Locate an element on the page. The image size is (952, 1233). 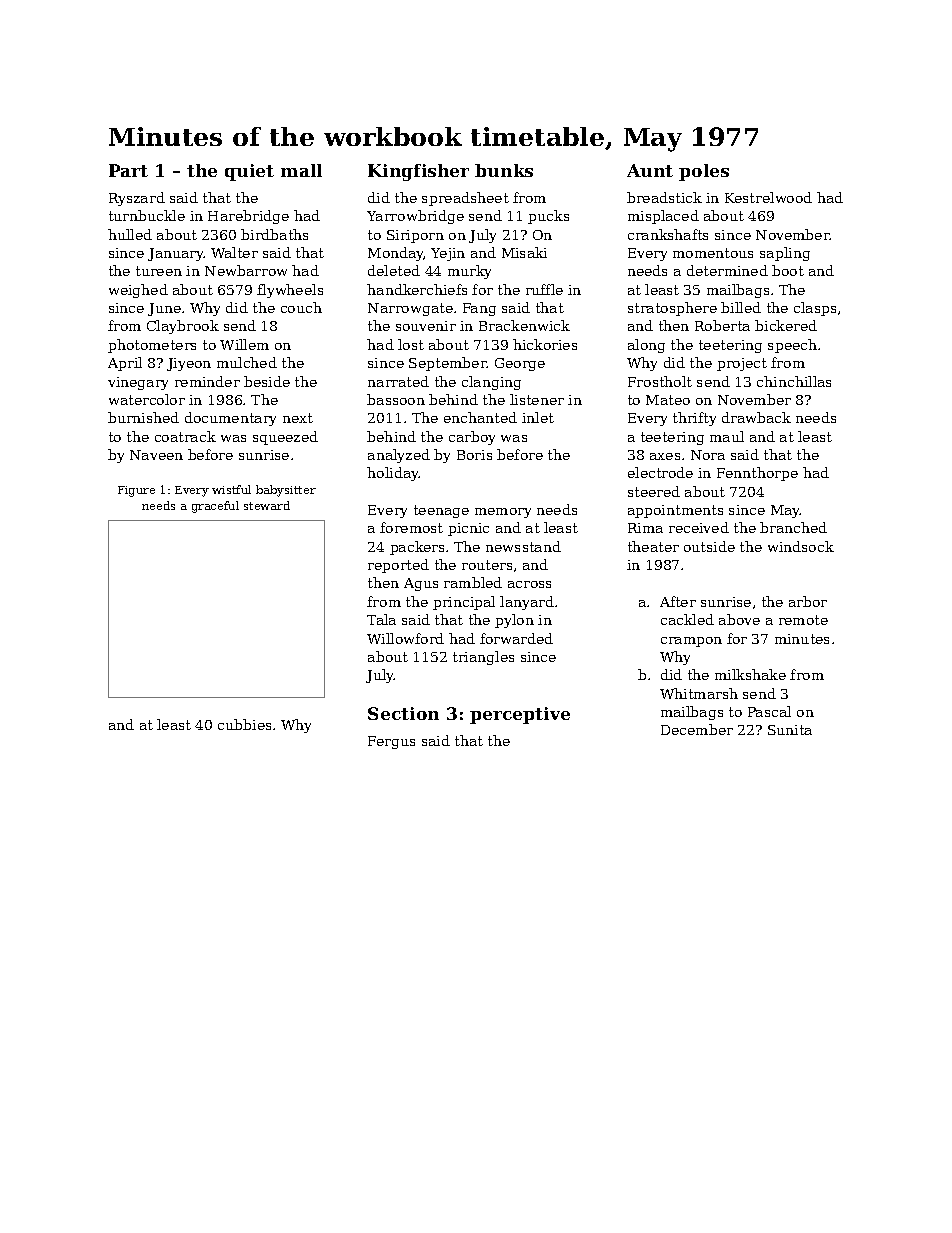
Harebridge is located at coordinates (248, 217).
